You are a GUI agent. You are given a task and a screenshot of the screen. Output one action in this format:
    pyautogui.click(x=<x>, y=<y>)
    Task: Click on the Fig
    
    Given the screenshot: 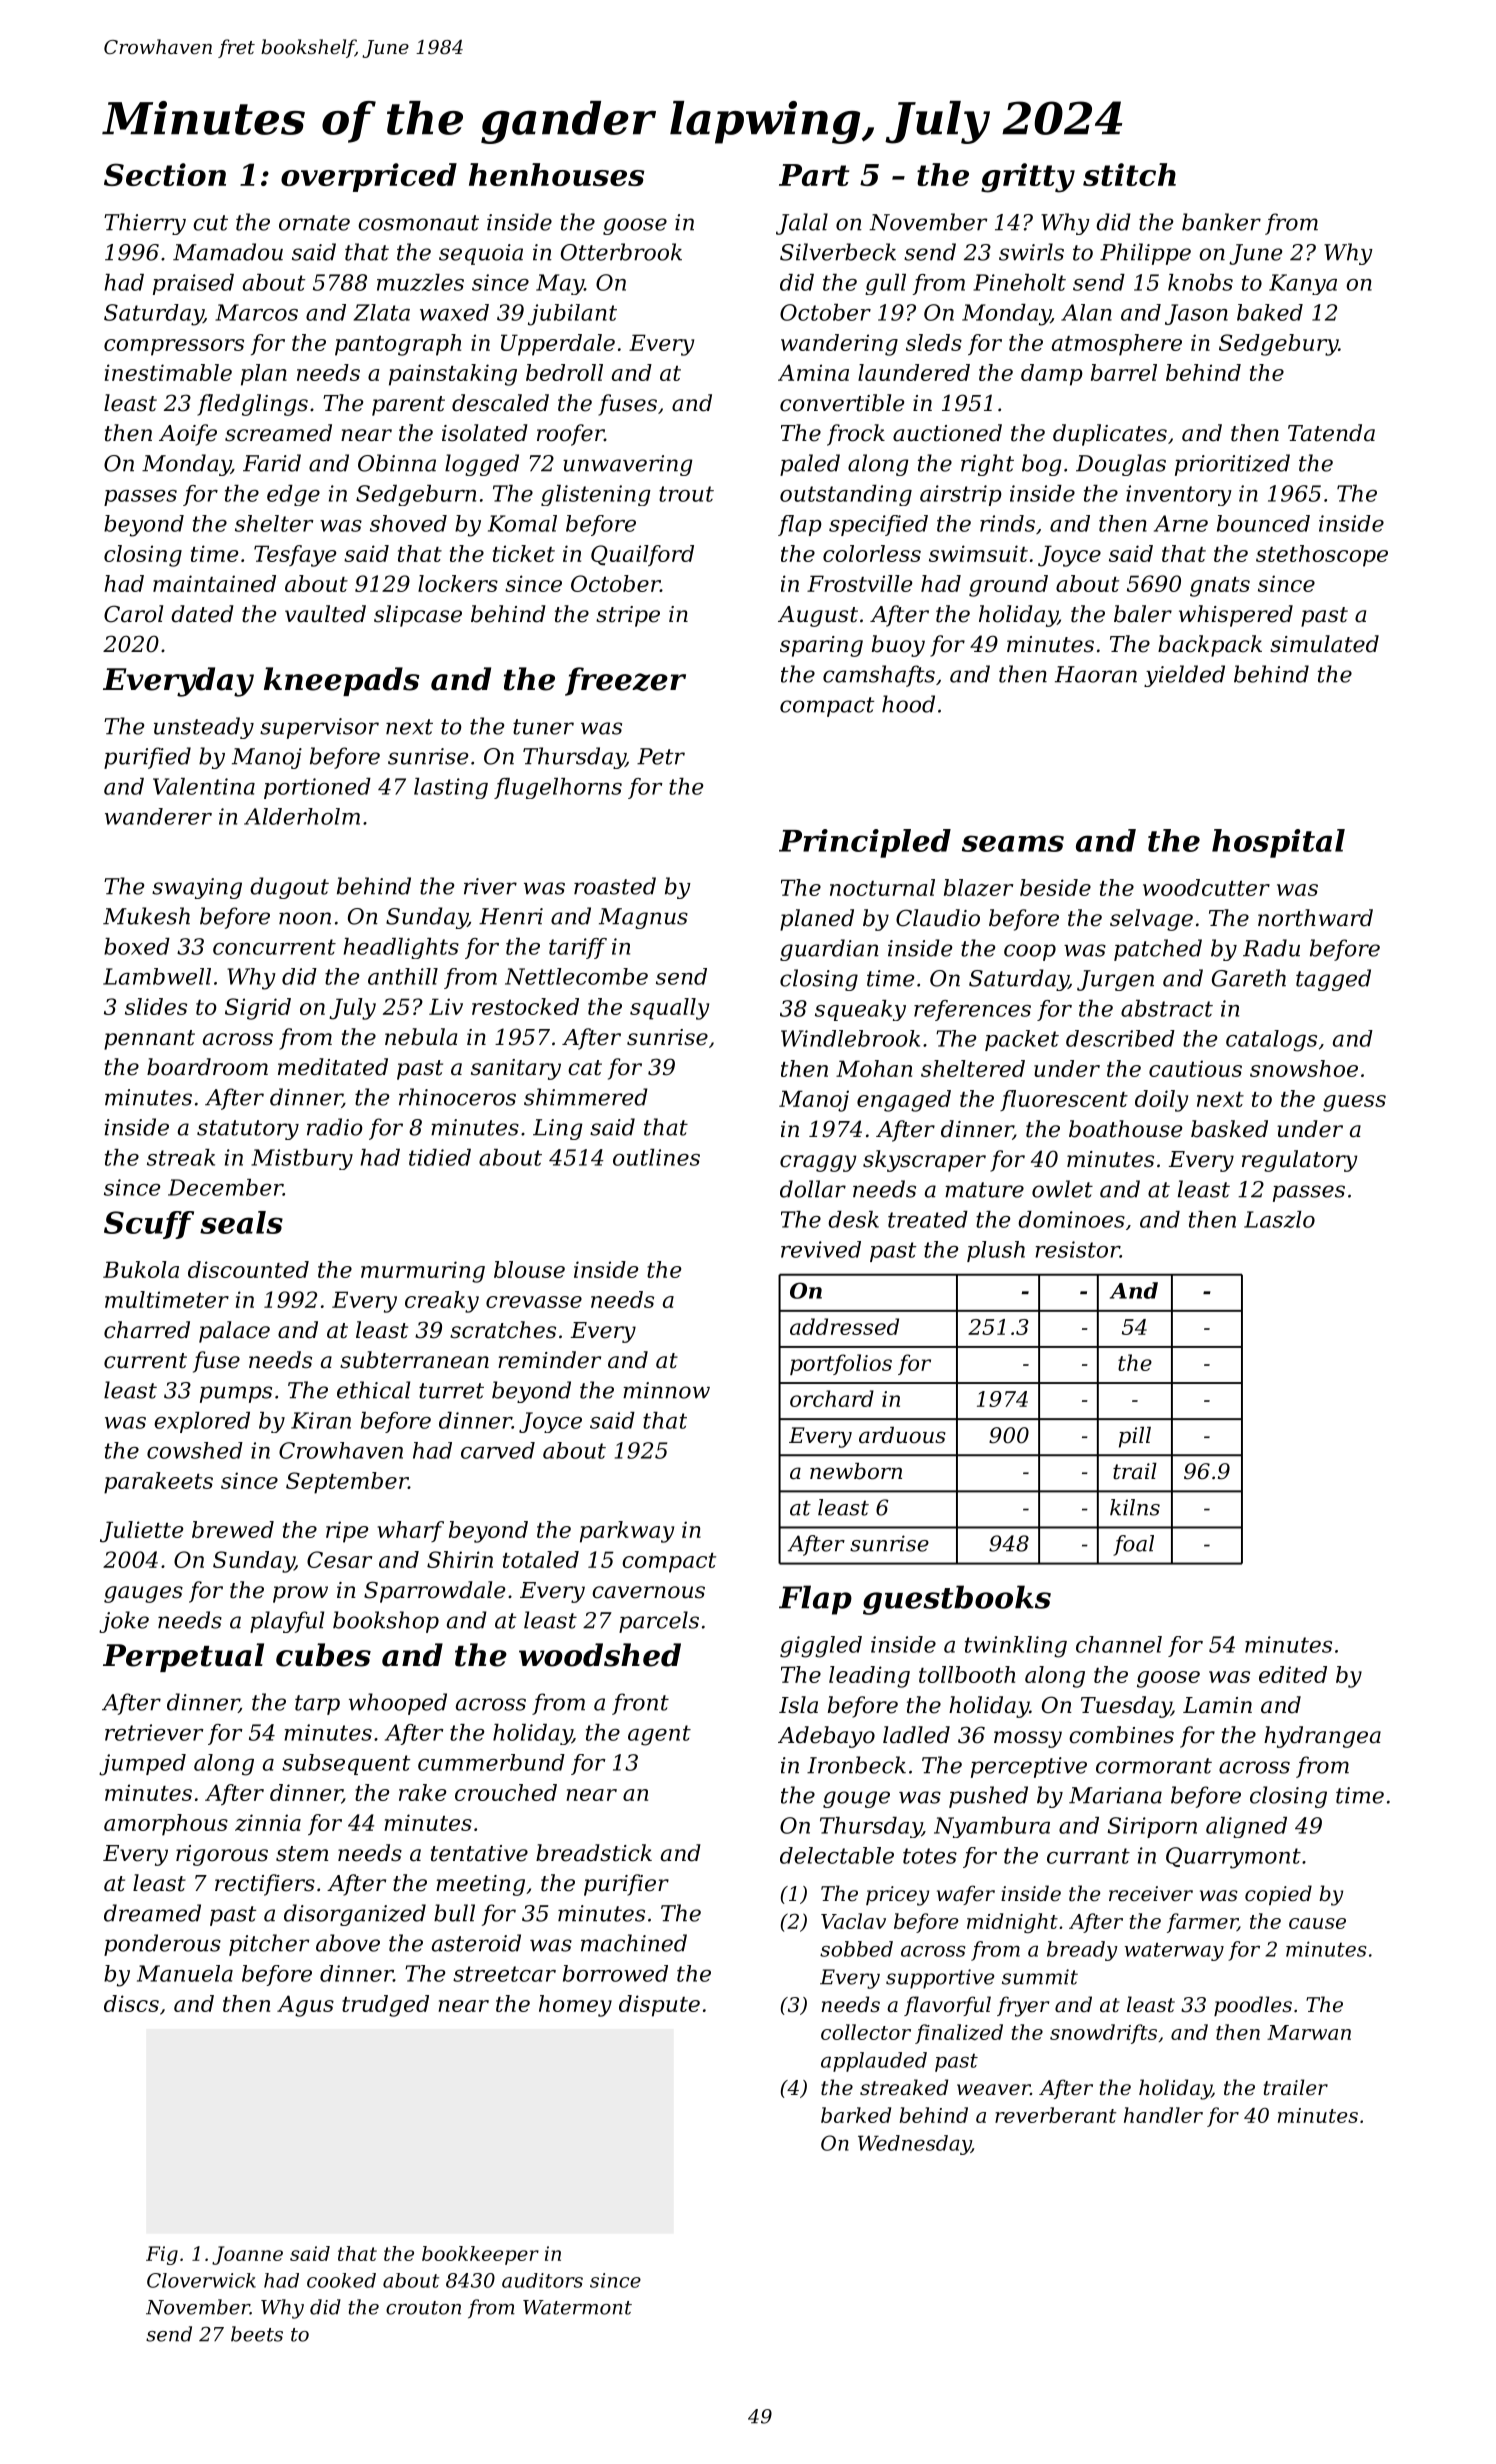 What is the action you would take?
    pyautogui.click(x=162, y=2255)
